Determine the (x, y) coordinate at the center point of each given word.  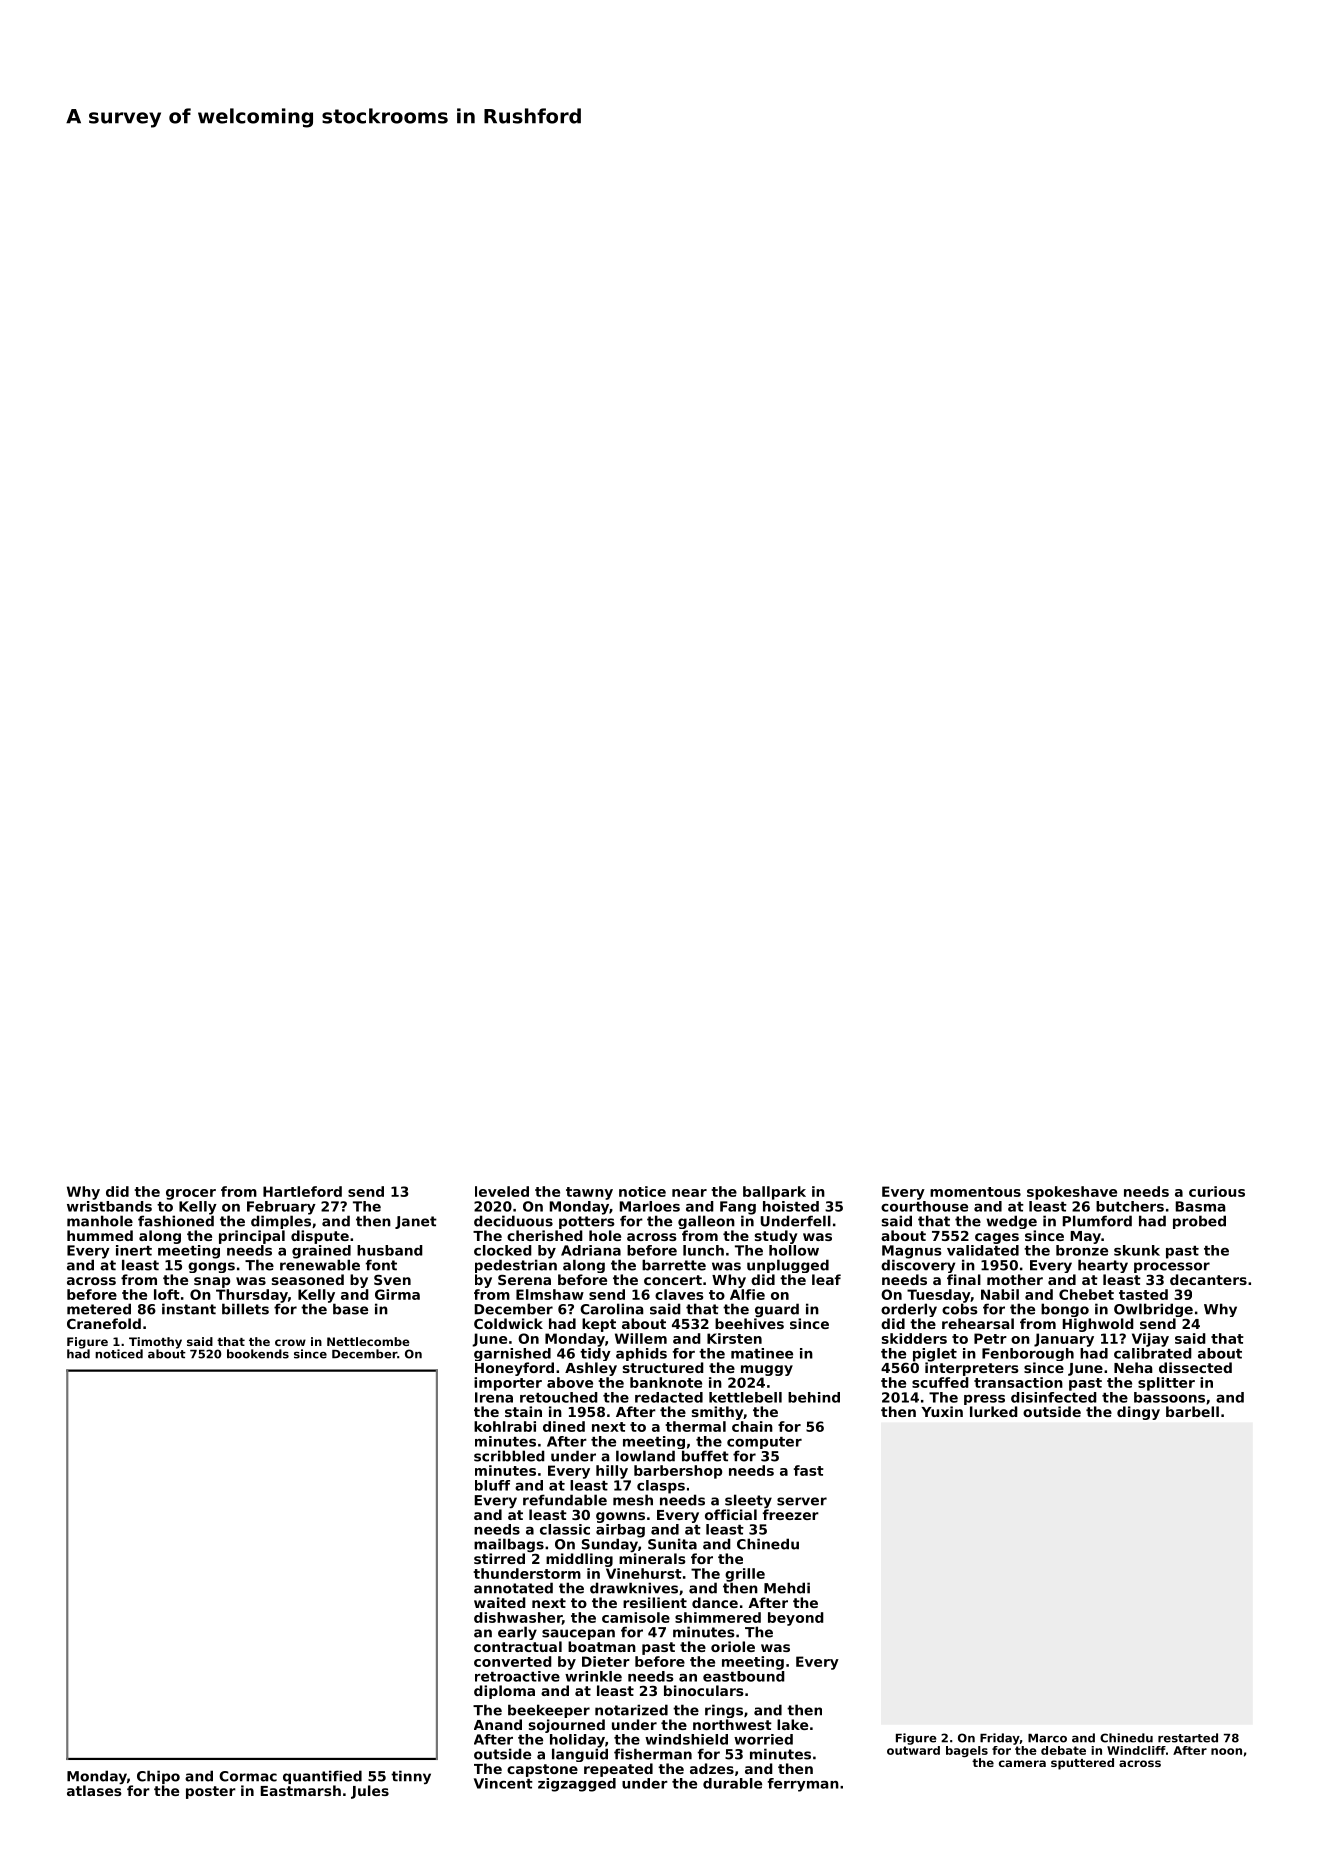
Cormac (248, 1776)
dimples (281, 1222)
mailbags (509, 1545)
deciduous (513, 1221)
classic (565, 1529)
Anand (498, 1724)
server (802, 1501)
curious (1217, 1191)
